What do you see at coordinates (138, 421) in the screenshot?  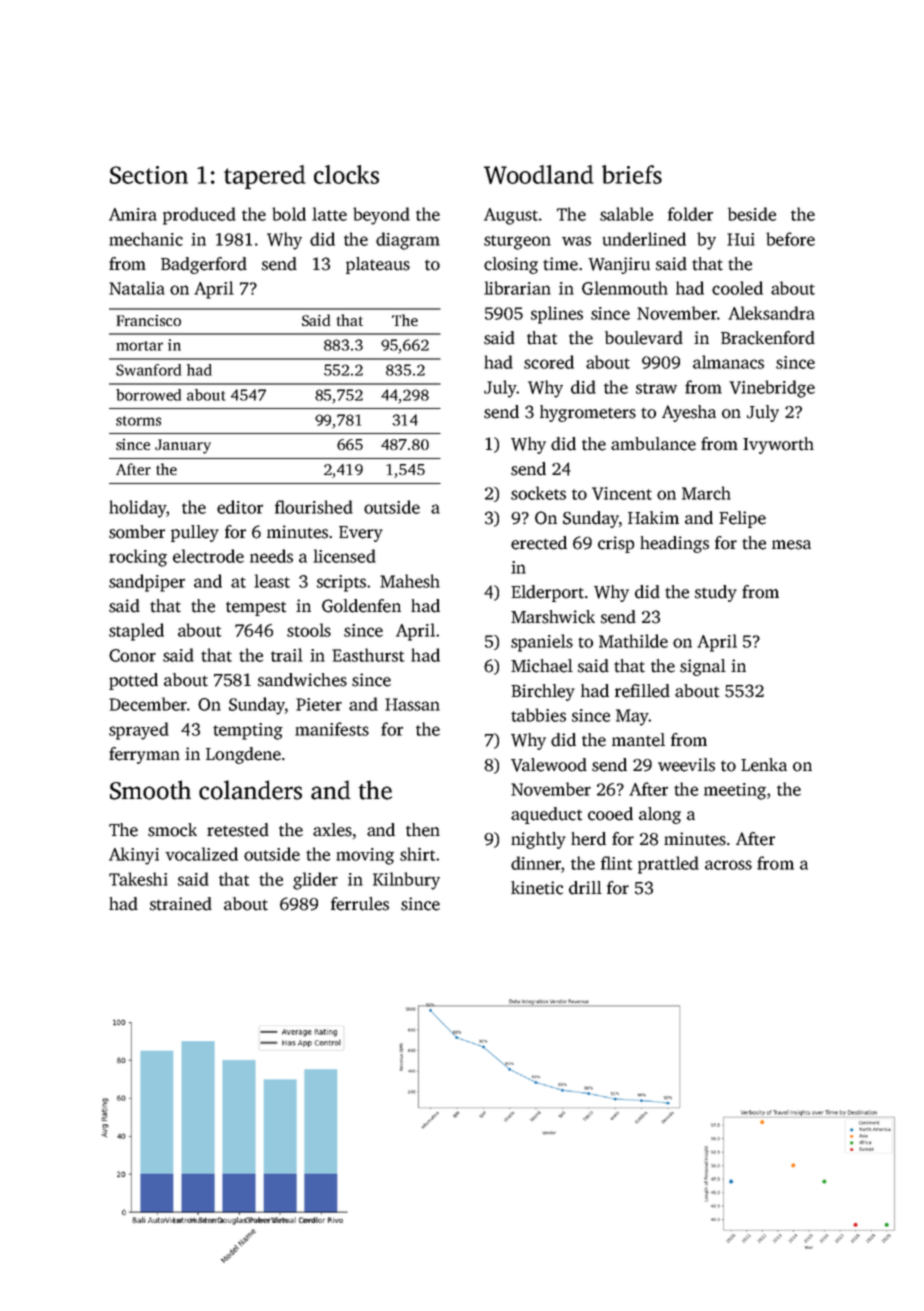 I see `storms` at bounding box center [138, 421].
